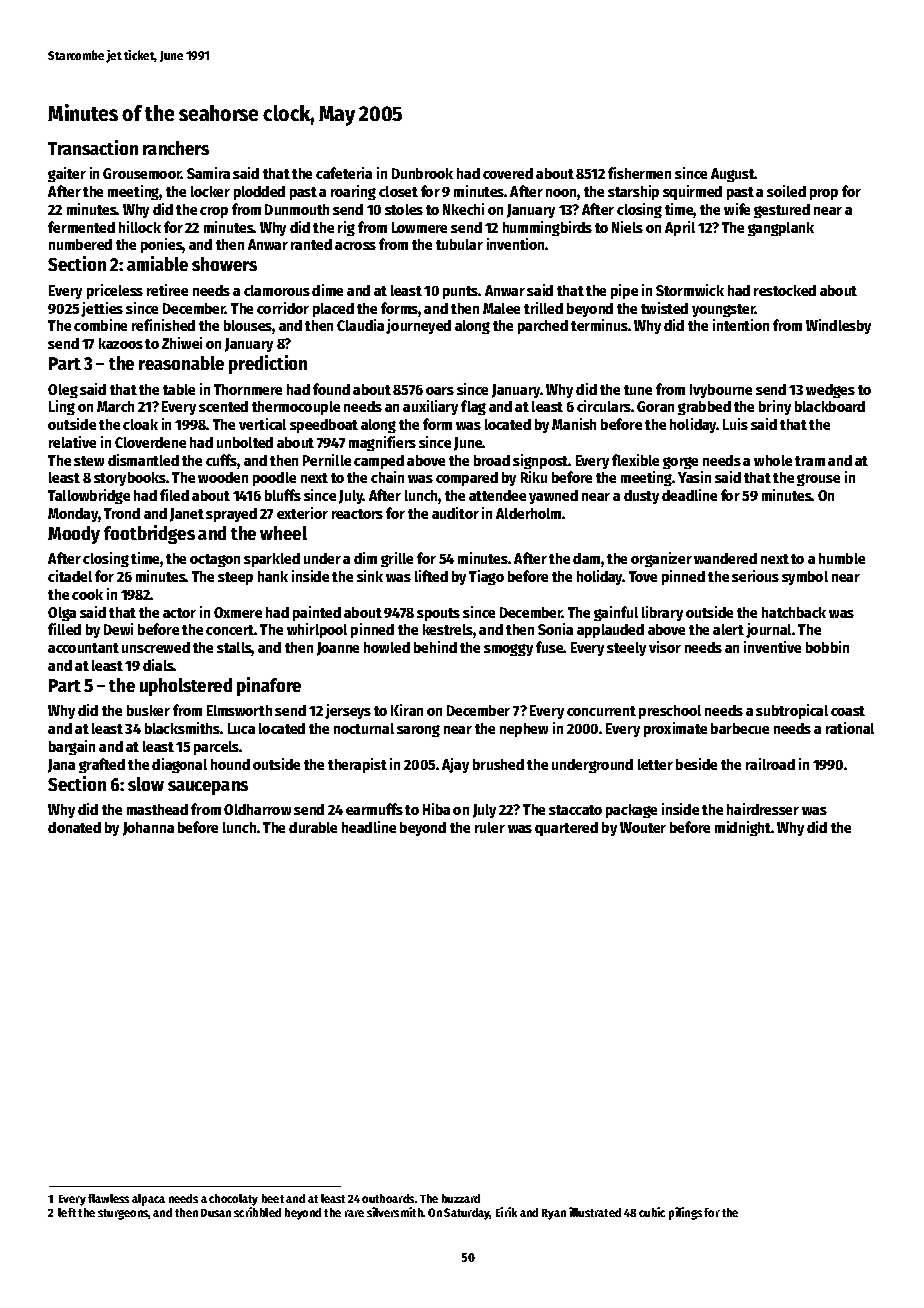 This screenshot has height=1308, width=924. What do you see at coordinates (733, 175) in the screenshot?
I see `August` at bounding box center [733, 175].
